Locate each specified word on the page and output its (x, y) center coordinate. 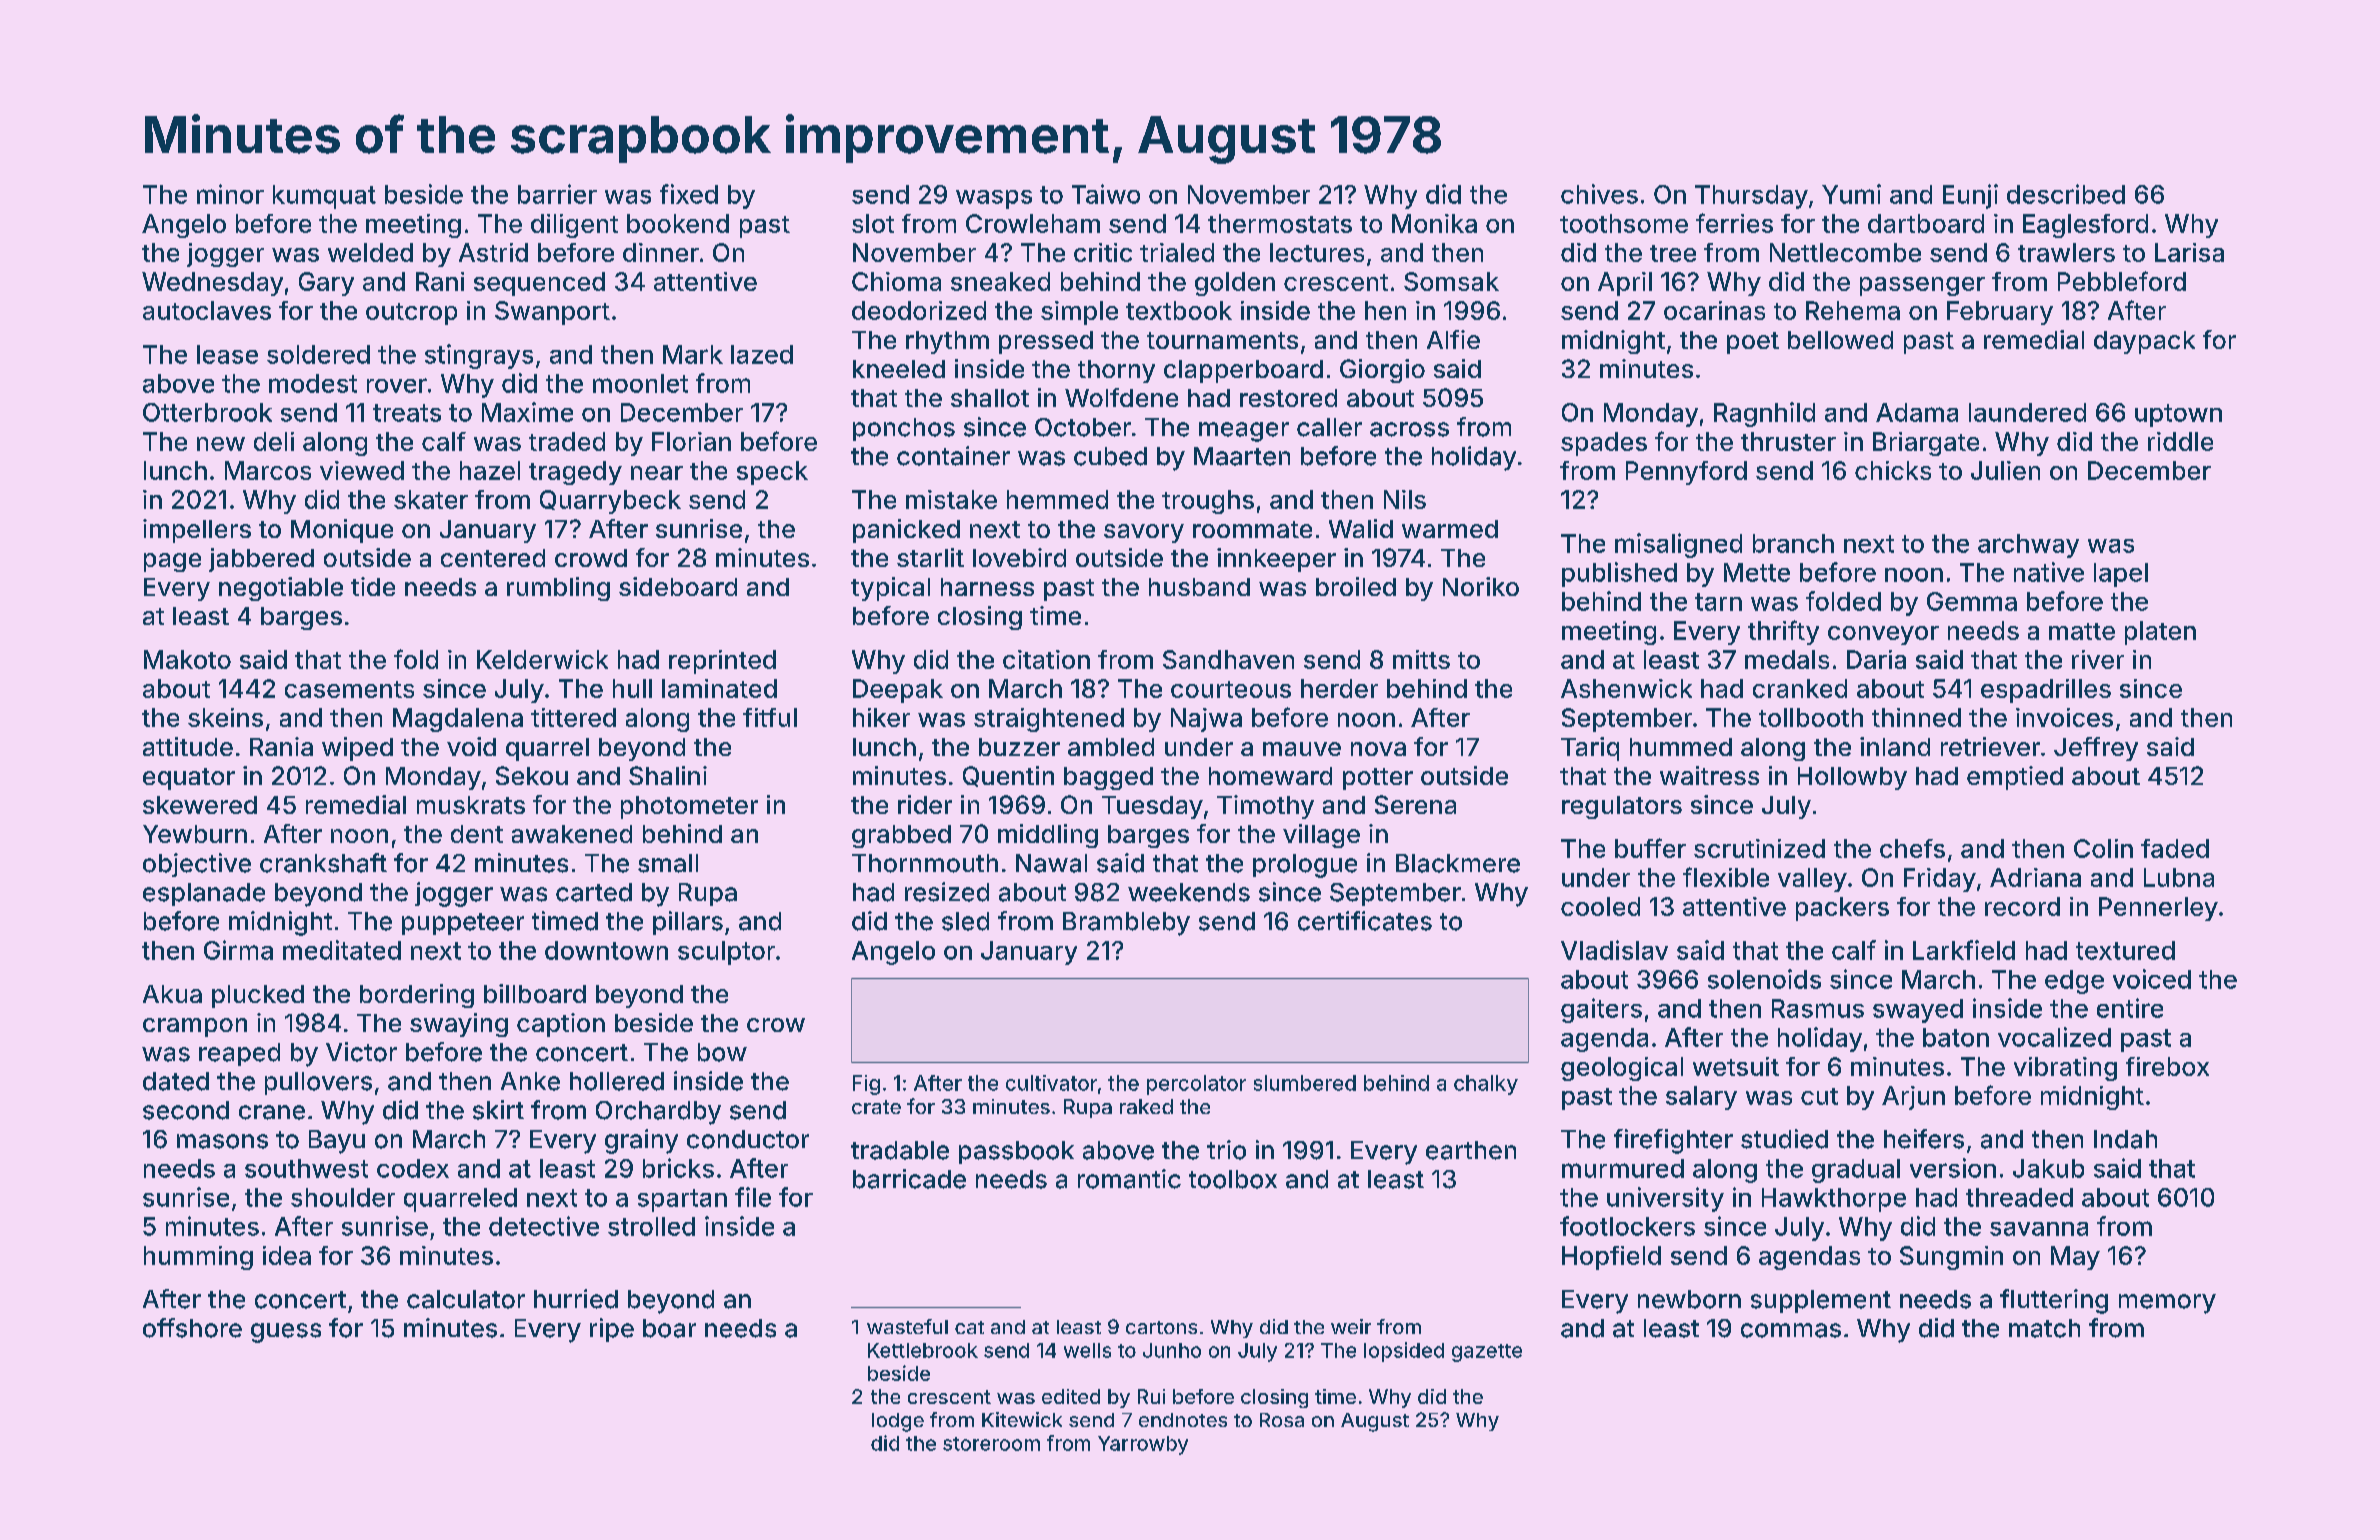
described (2066, 194)
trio (1226, 1150)
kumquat (324, 197)
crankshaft (323, 863)
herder (1339, 688)
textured (2125, 950)
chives (1599, 194)
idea (287, 1255)
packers (1842, 909)
